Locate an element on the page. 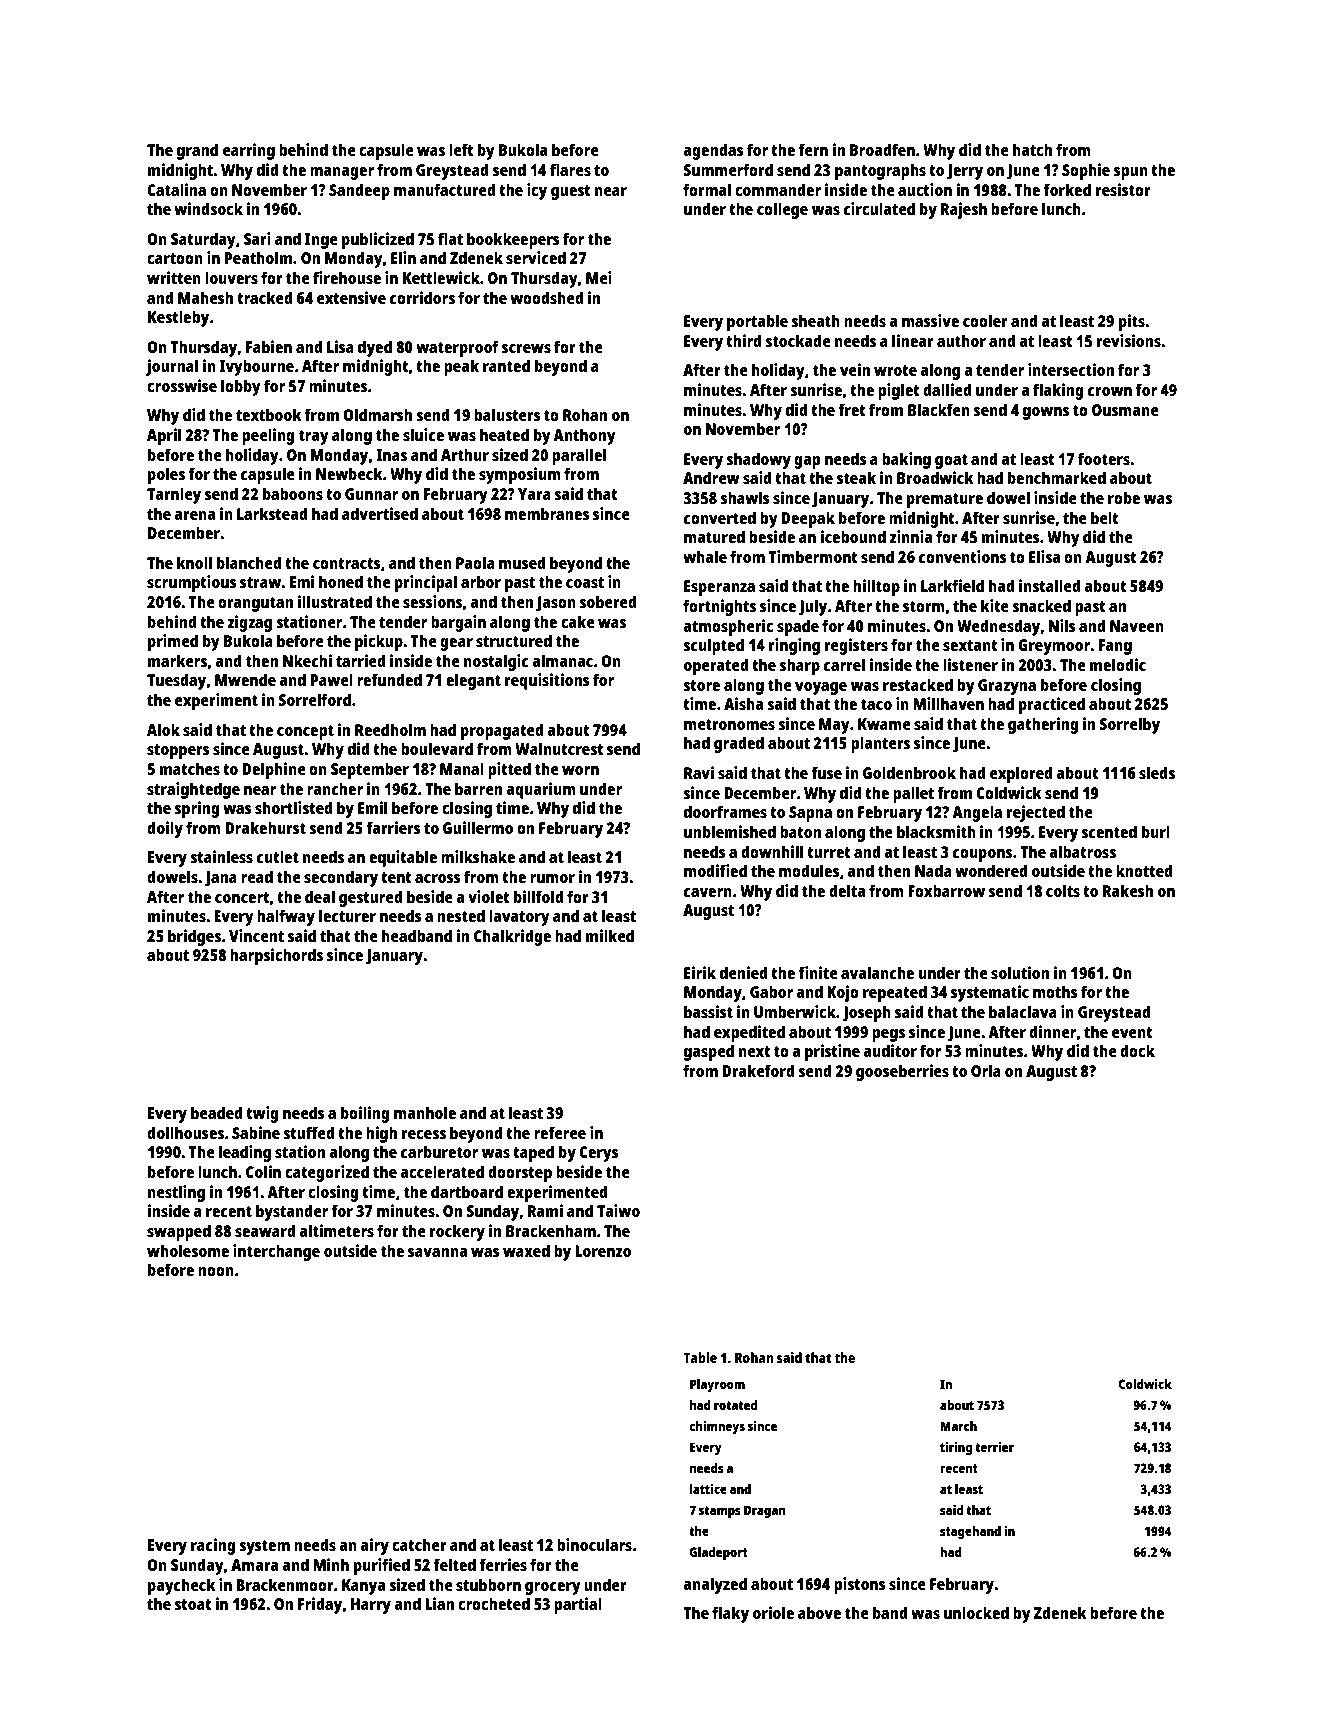 The height and width of the page is (1714, 1325). racing is located at coordinates (213, 1546).
